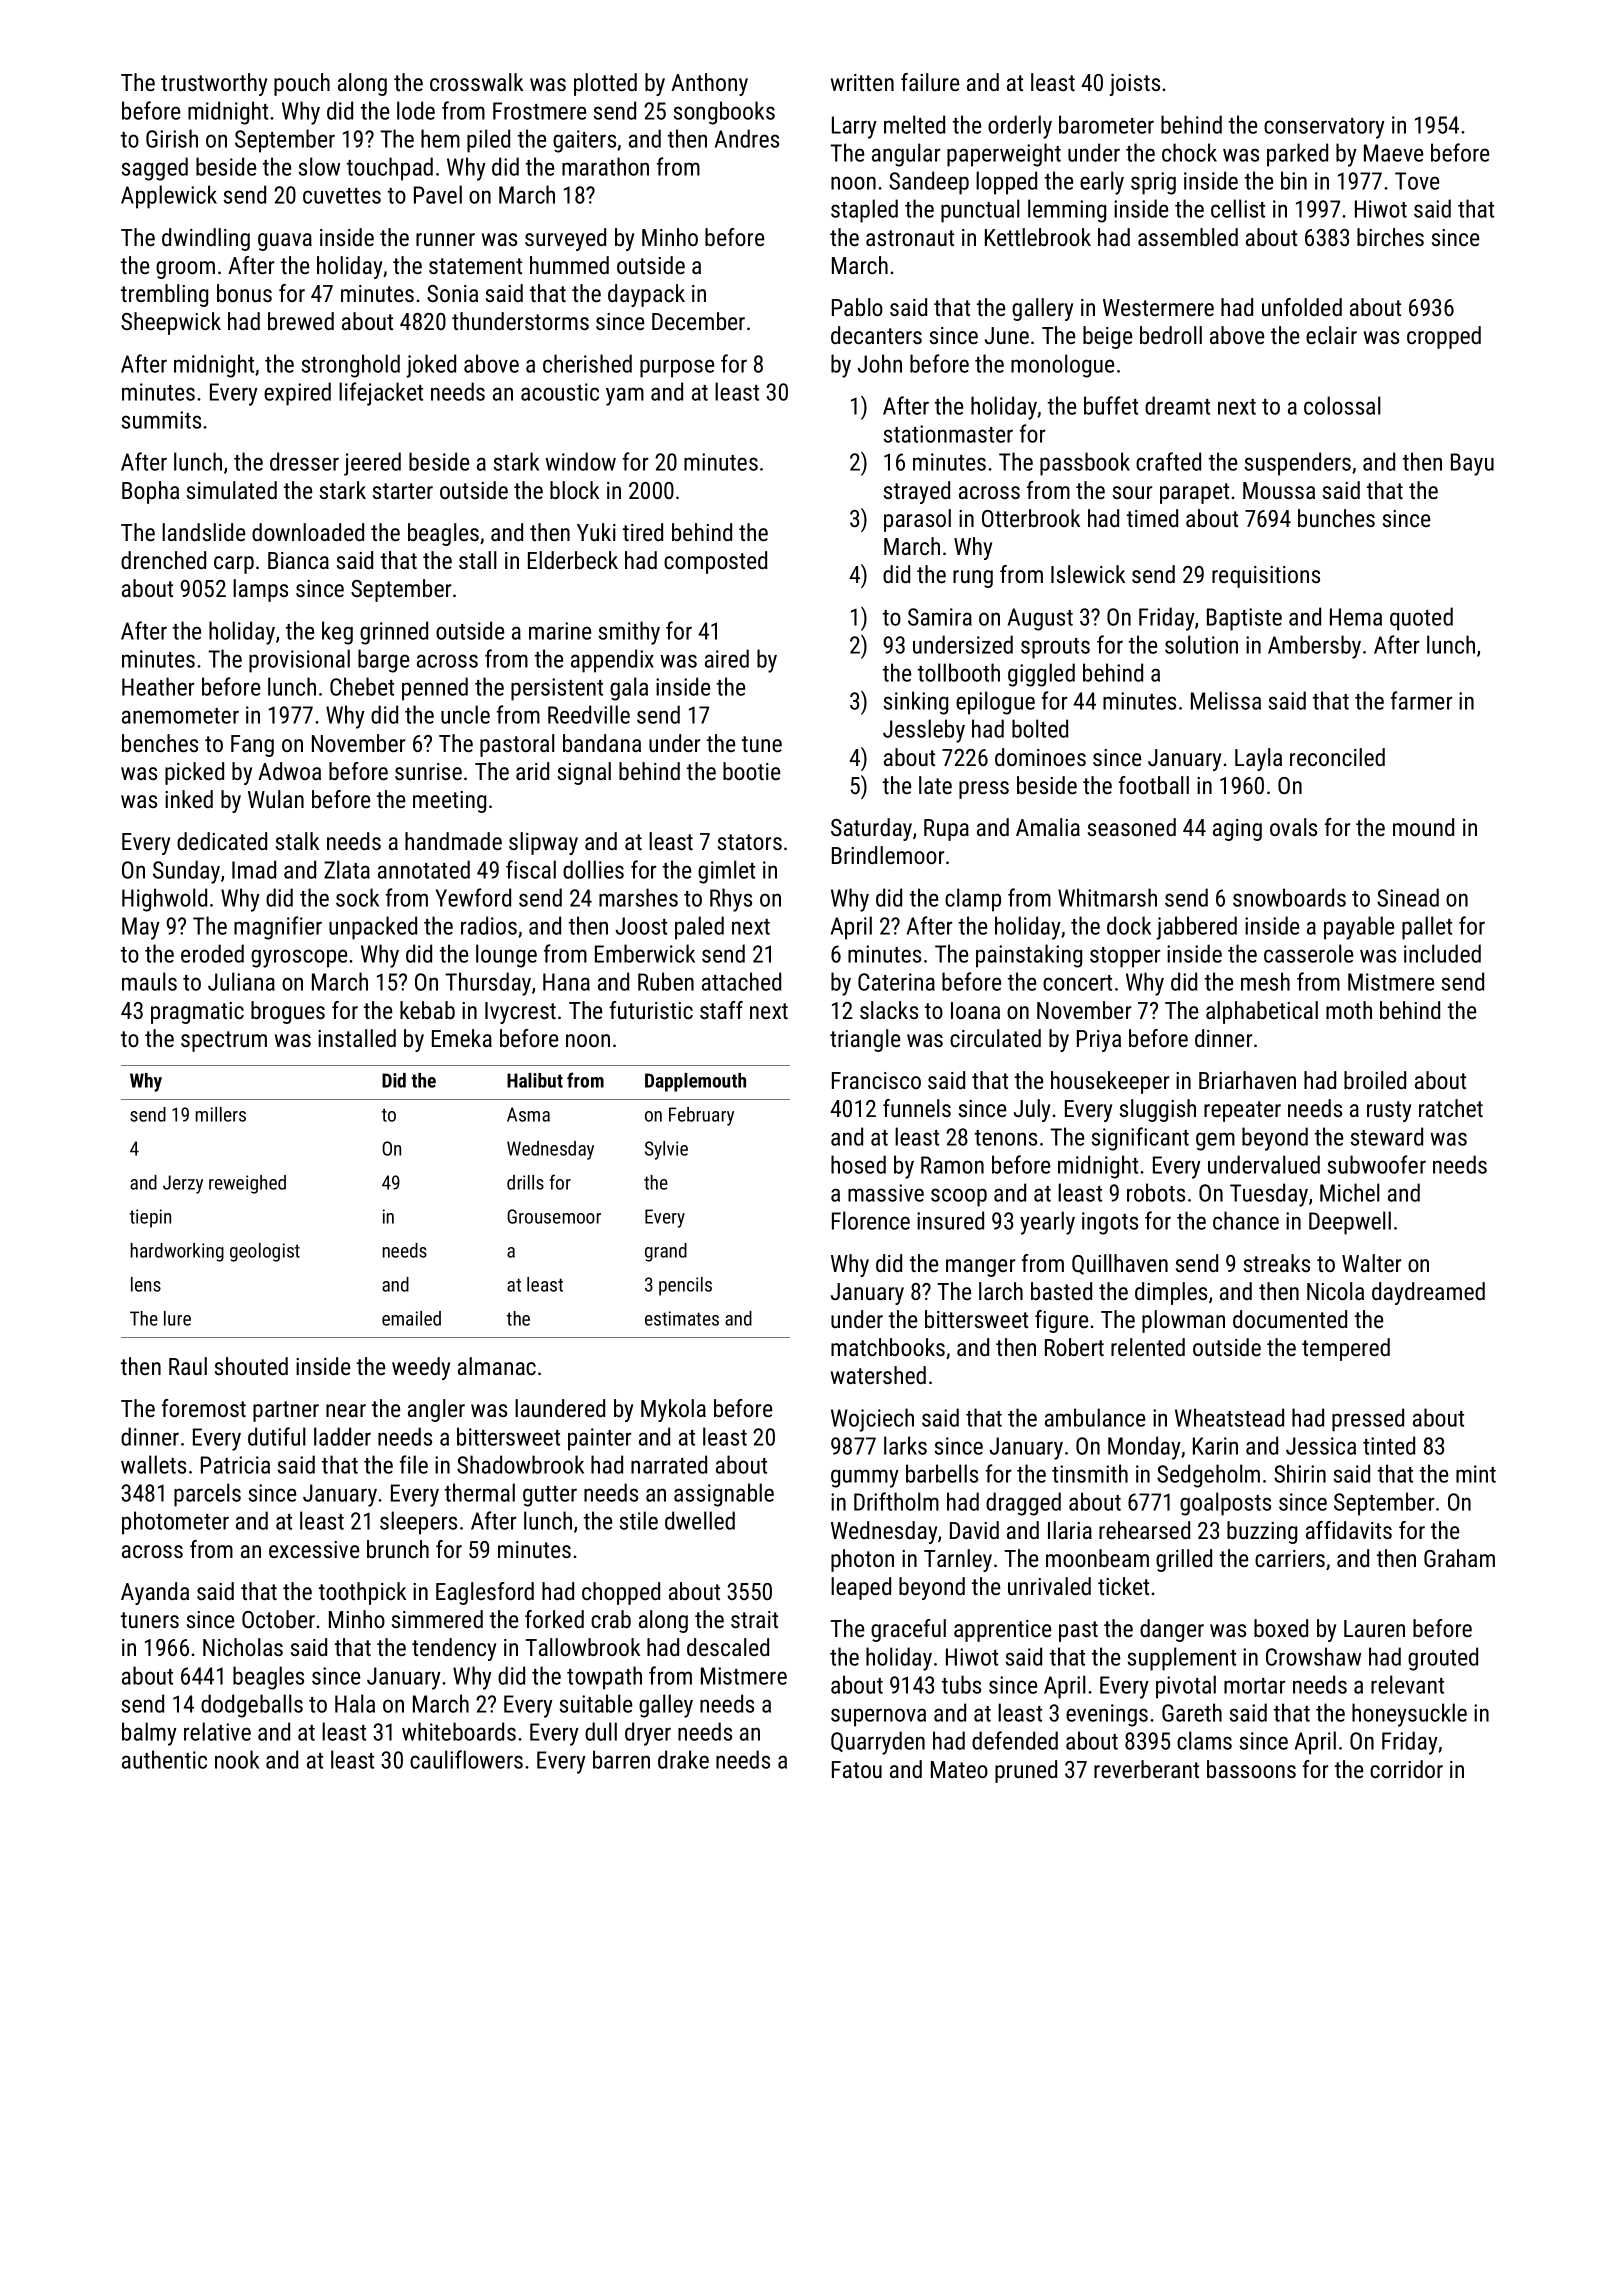 This screenshot has width=1620, height=2292. What do you see at coordinates (453, 841) in the screenshot?
I see `handmade` at bounding box center [453, 841].
